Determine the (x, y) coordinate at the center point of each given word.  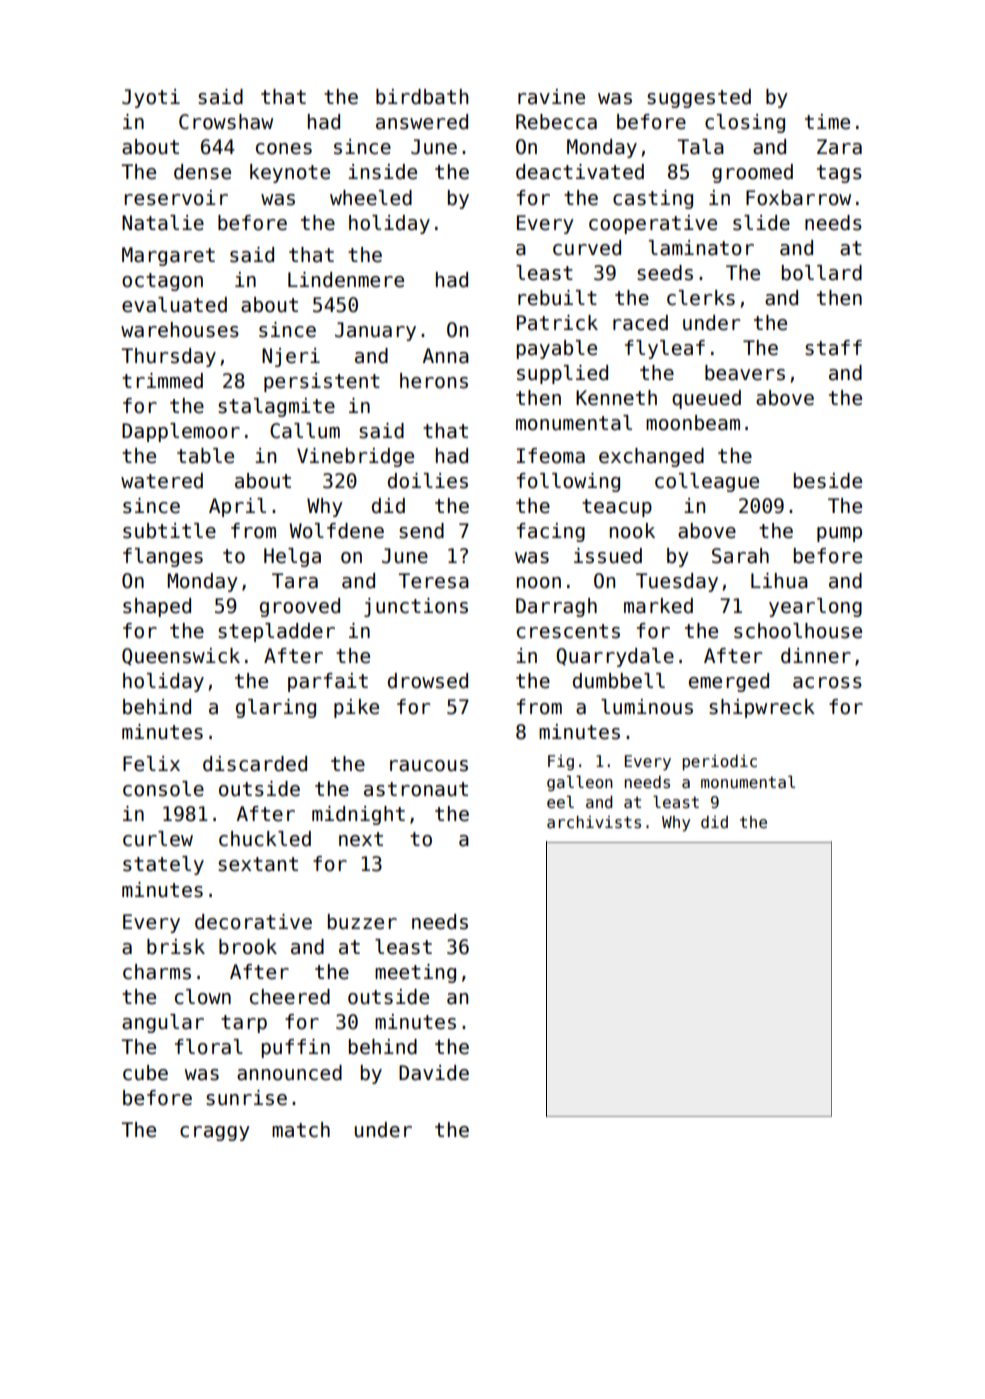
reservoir (176, 198)
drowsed (428, 681)
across (827, 683)
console (163, 789)
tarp (244, 1024)
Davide (434, 1073)
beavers (745, 373)
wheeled (371, 198)
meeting (415, 973)
